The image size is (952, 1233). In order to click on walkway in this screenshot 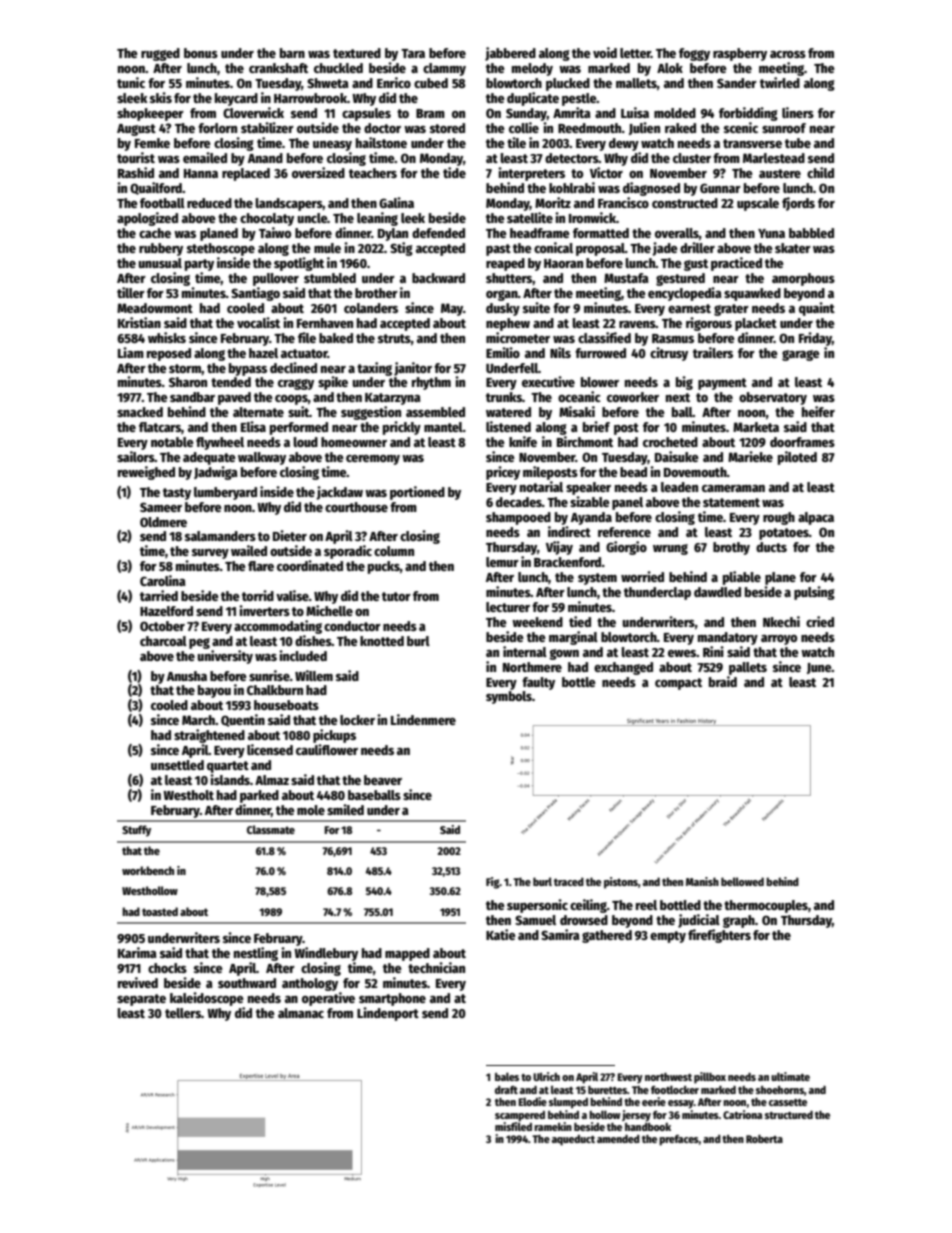, I will do `click(262, 458)`.
